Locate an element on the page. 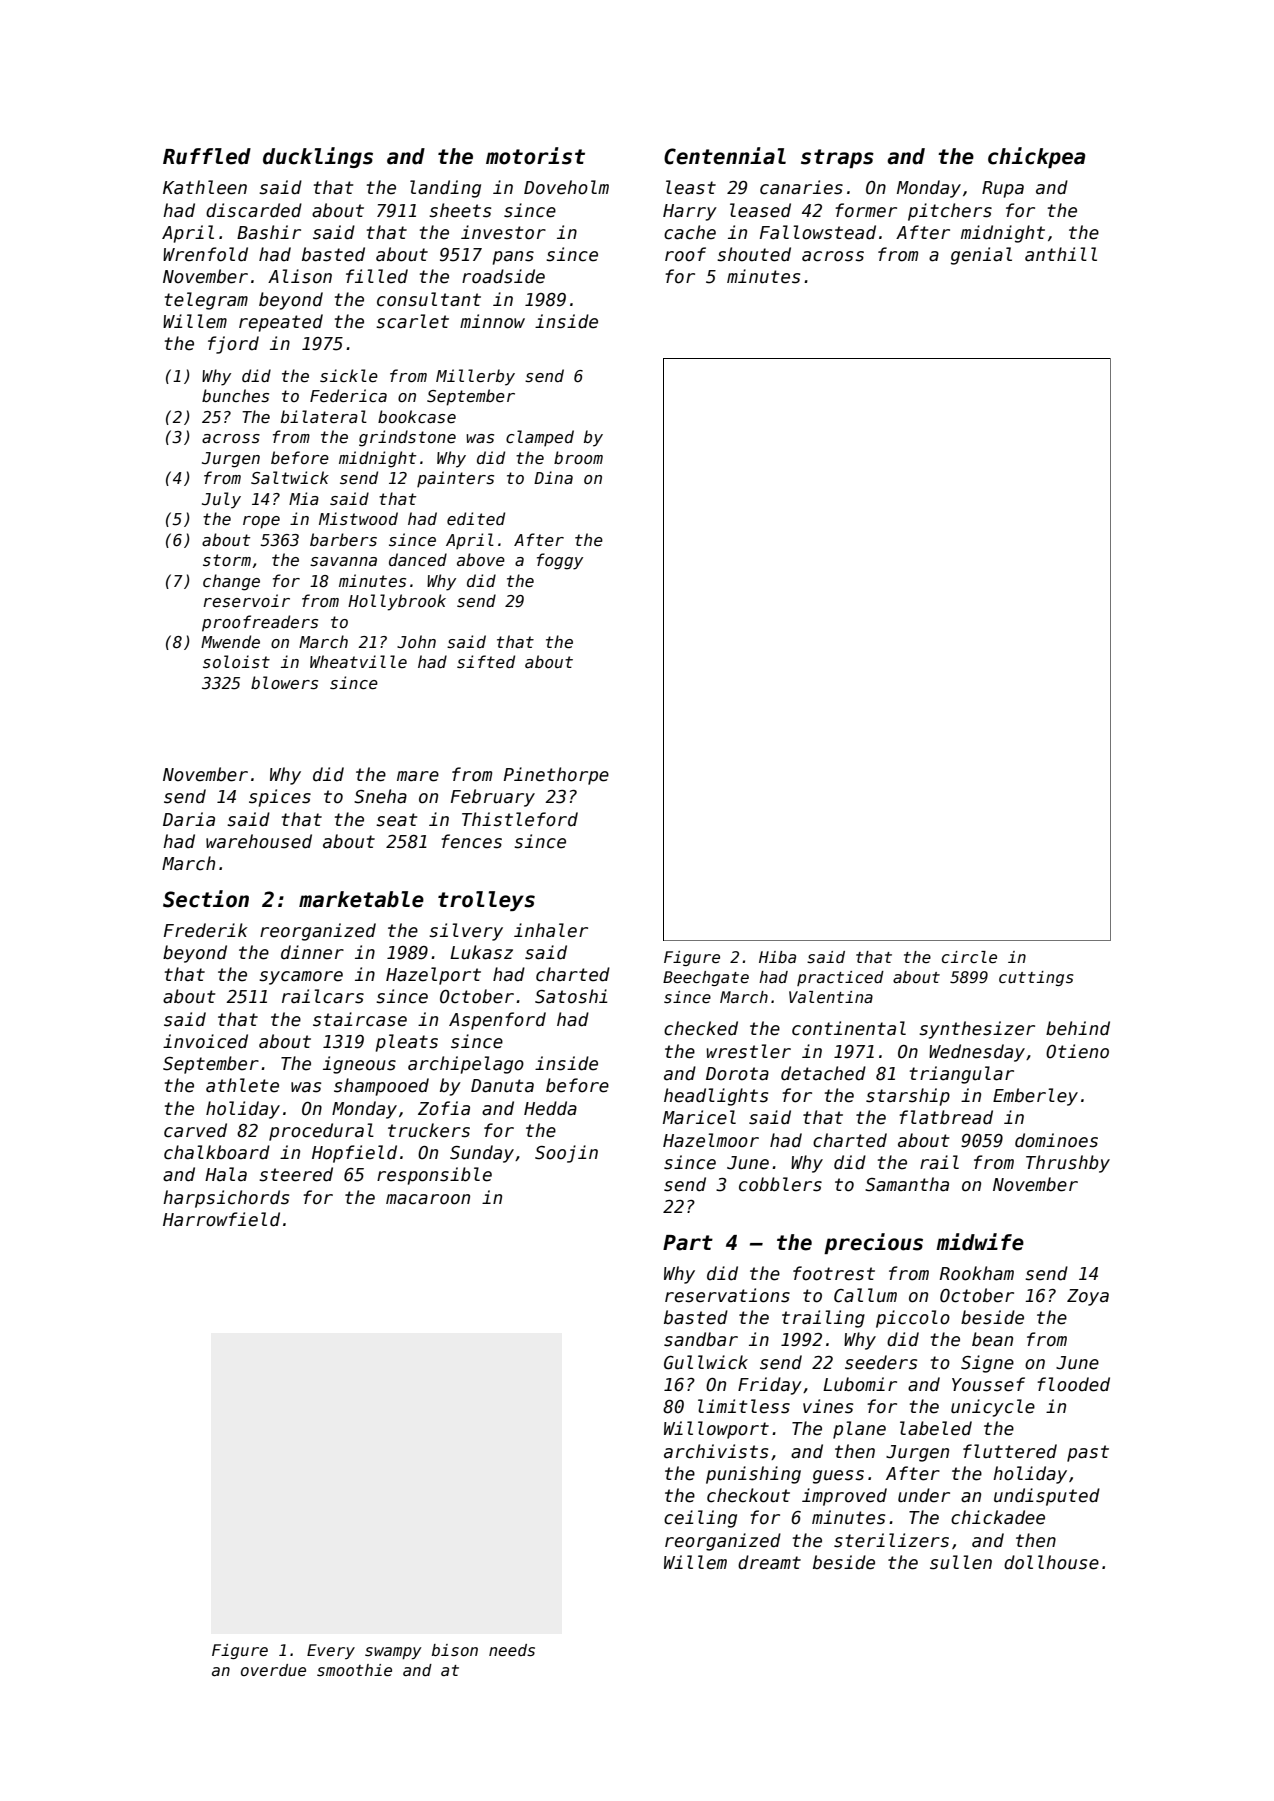  dollhouse is located at coordinates (1051, 1562).
